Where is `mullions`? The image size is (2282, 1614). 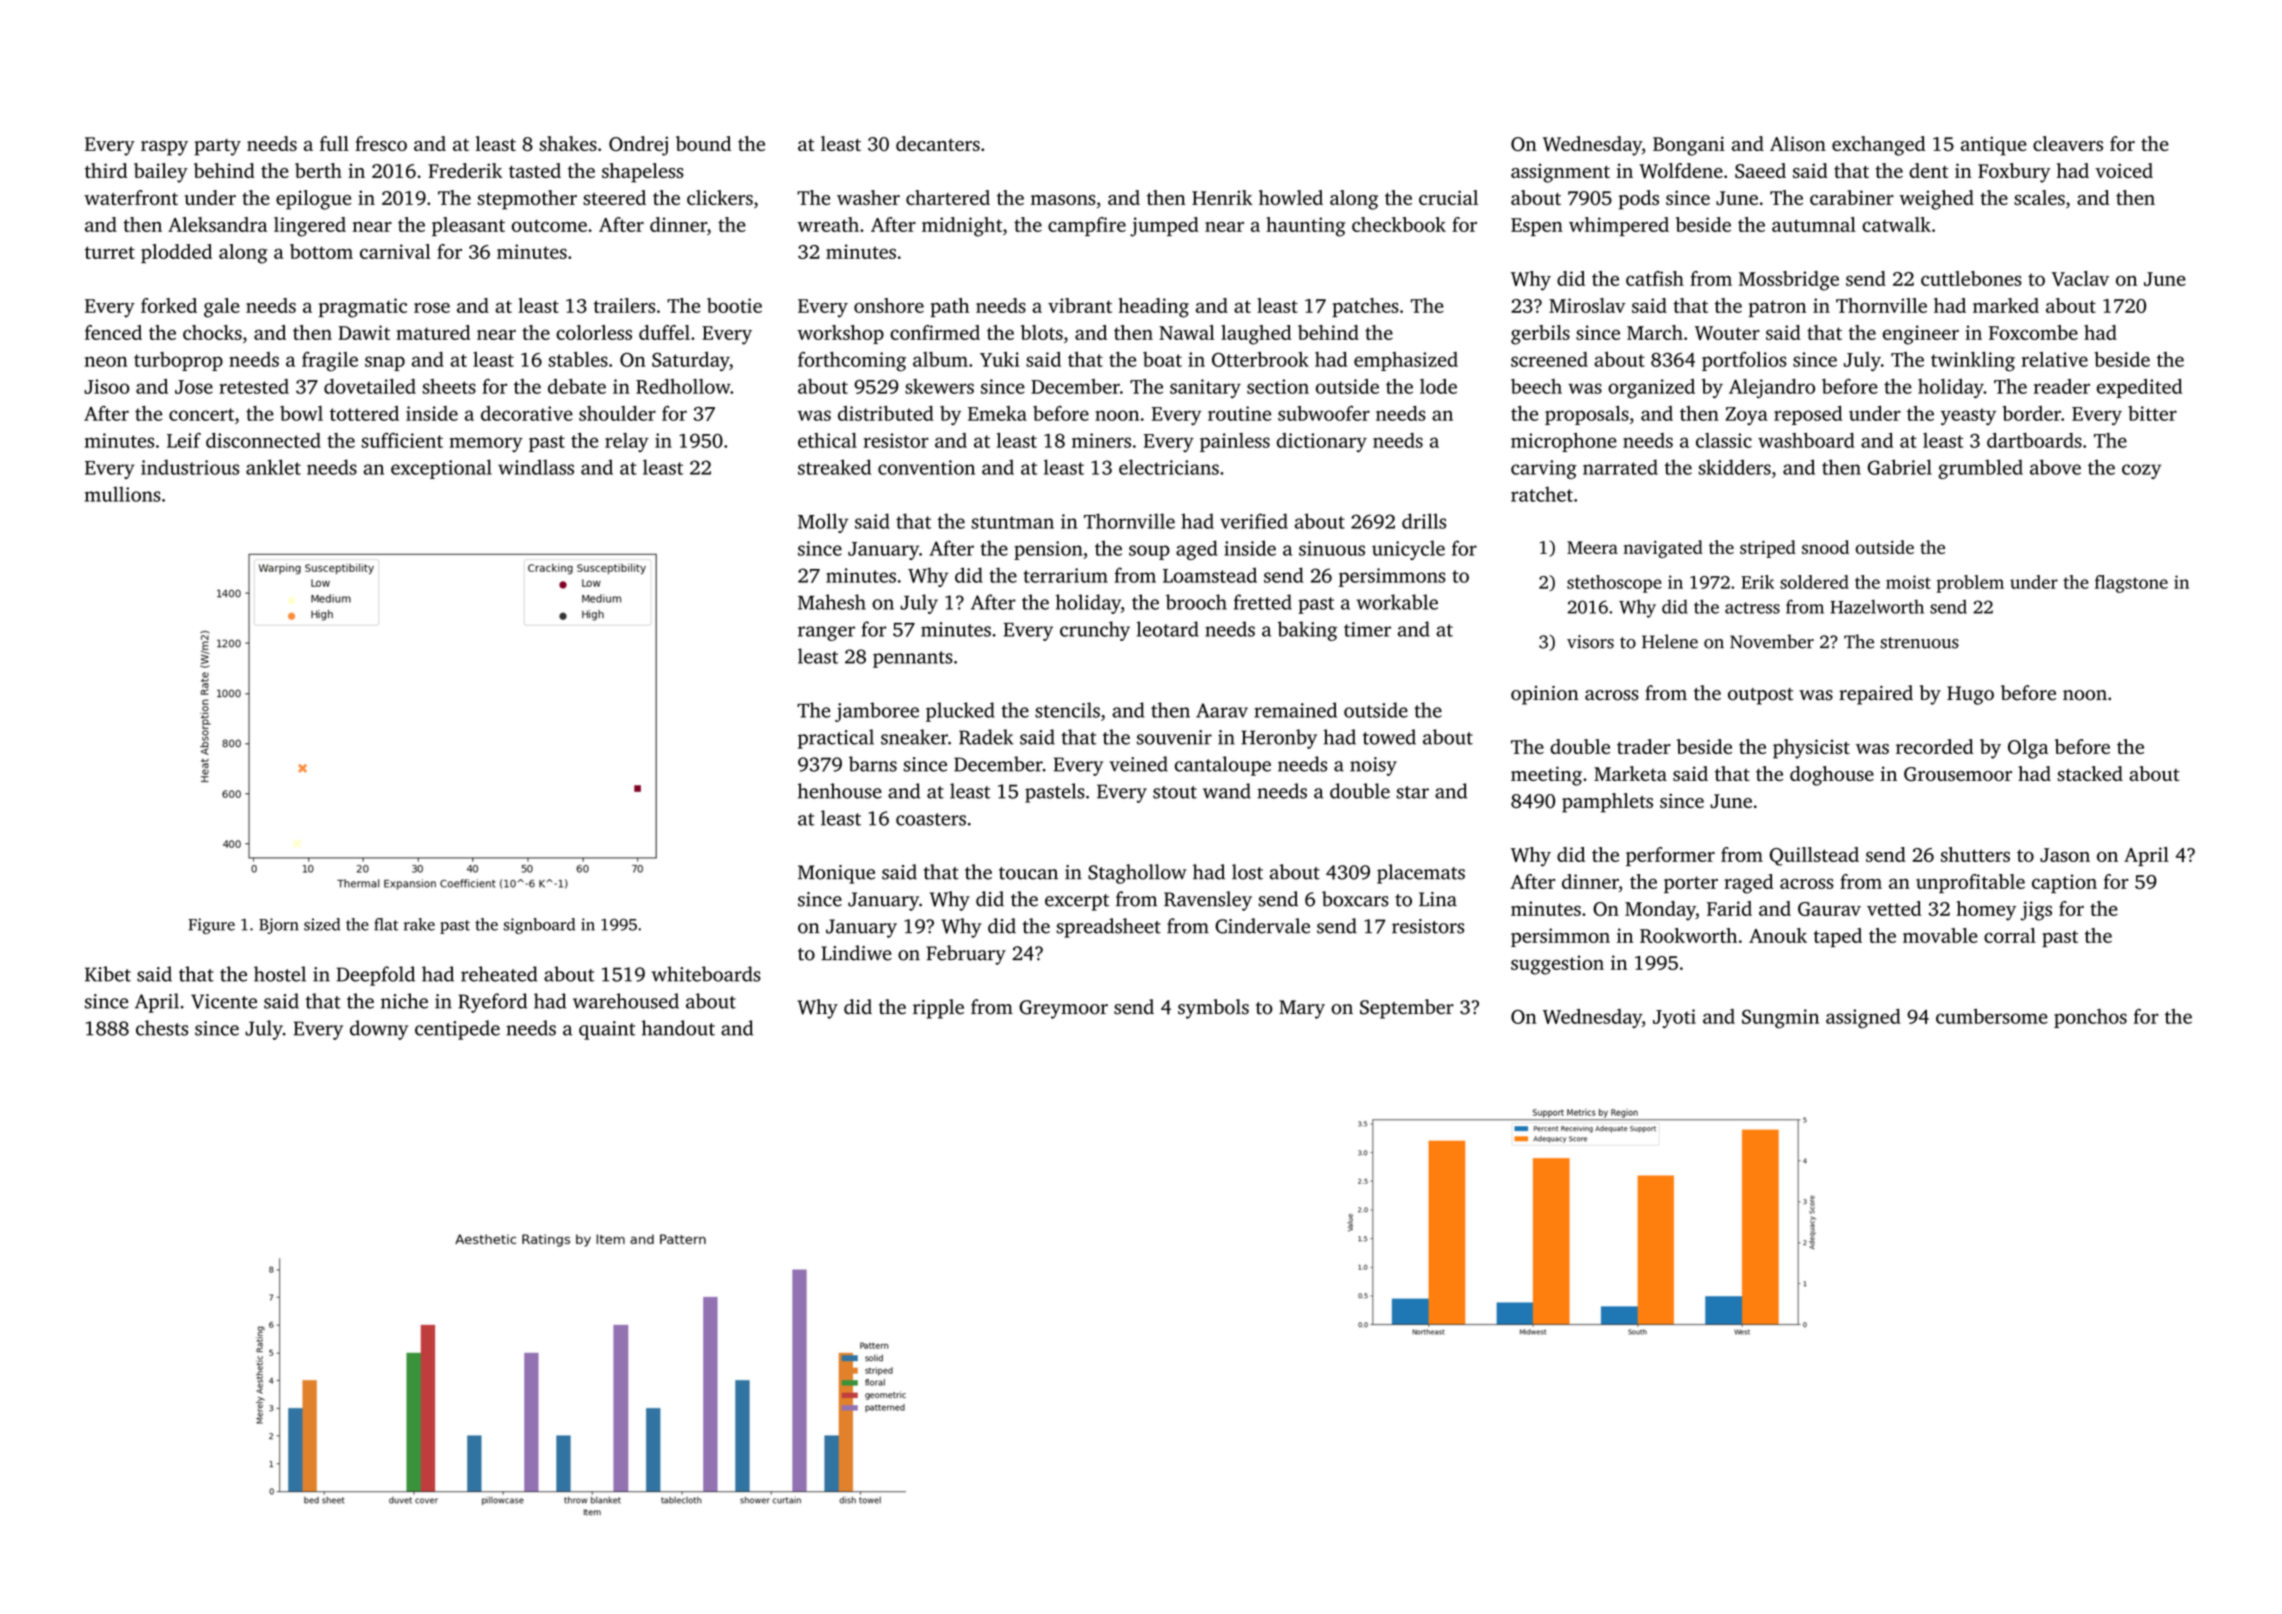
mullions is located at coordinates (123, 494).
